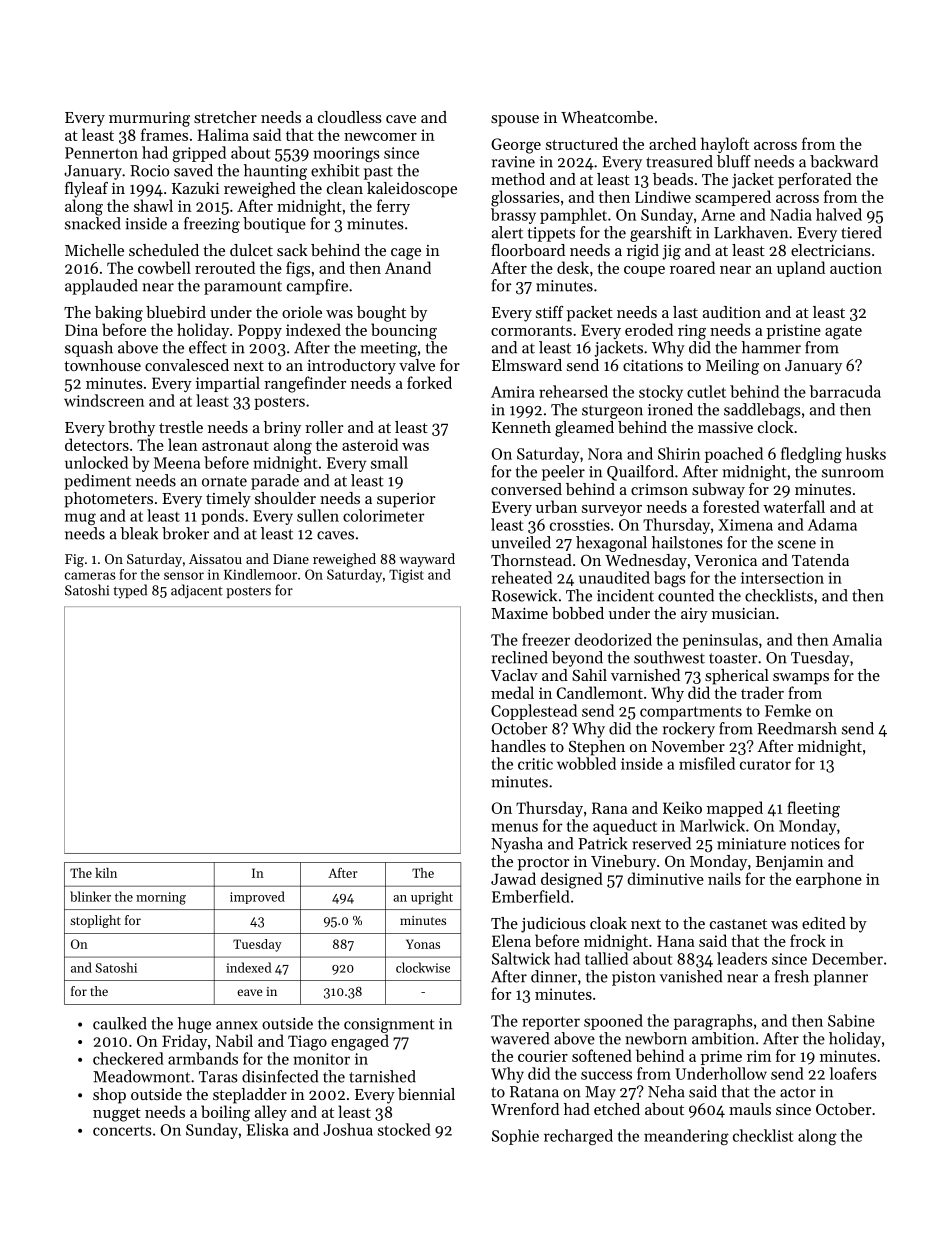 Image resolution: width=952 pixels, height=1233 pixels. Describe the element at coordinates (725, 145) in the screenshot. I see `hayloft` at that location.
